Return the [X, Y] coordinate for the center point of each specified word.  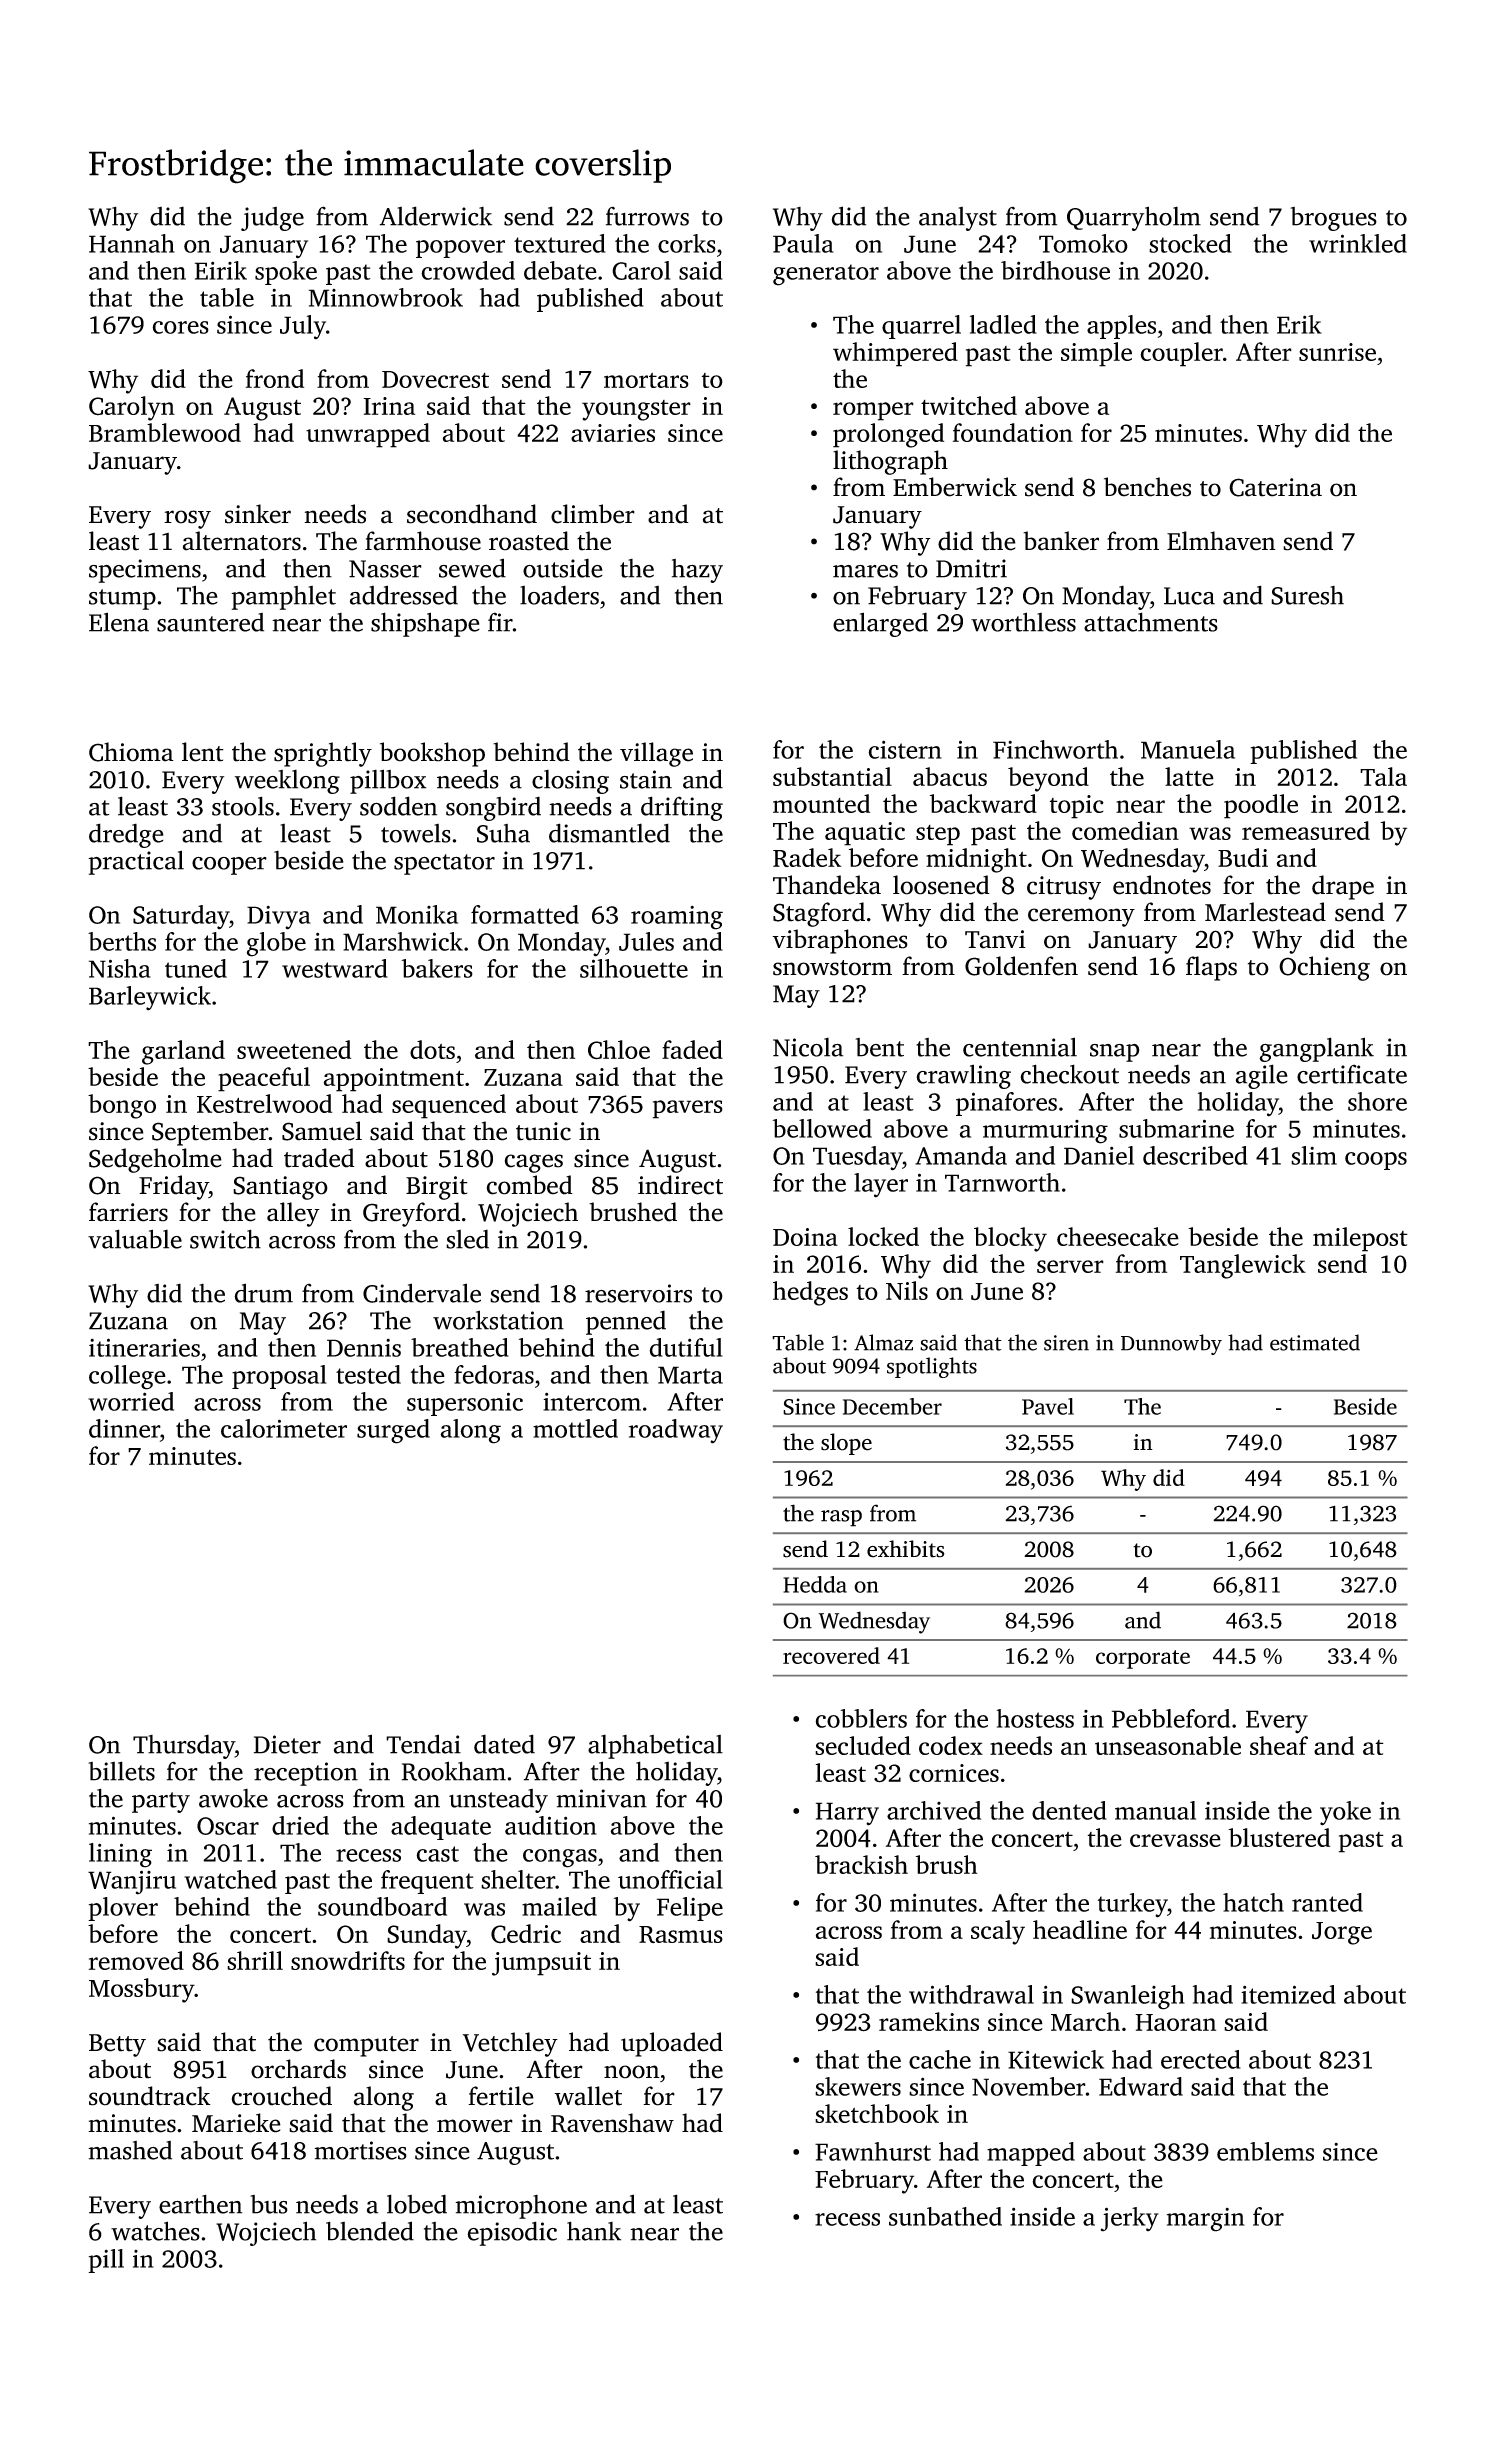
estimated [1315, 1342]
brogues [1333, 219]
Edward [1141, 2086]
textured [560, 243]
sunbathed [945, 2216]
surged [393, 1431]
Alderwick [436, 216]
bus [269, 2204]
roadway [676, 1431]
